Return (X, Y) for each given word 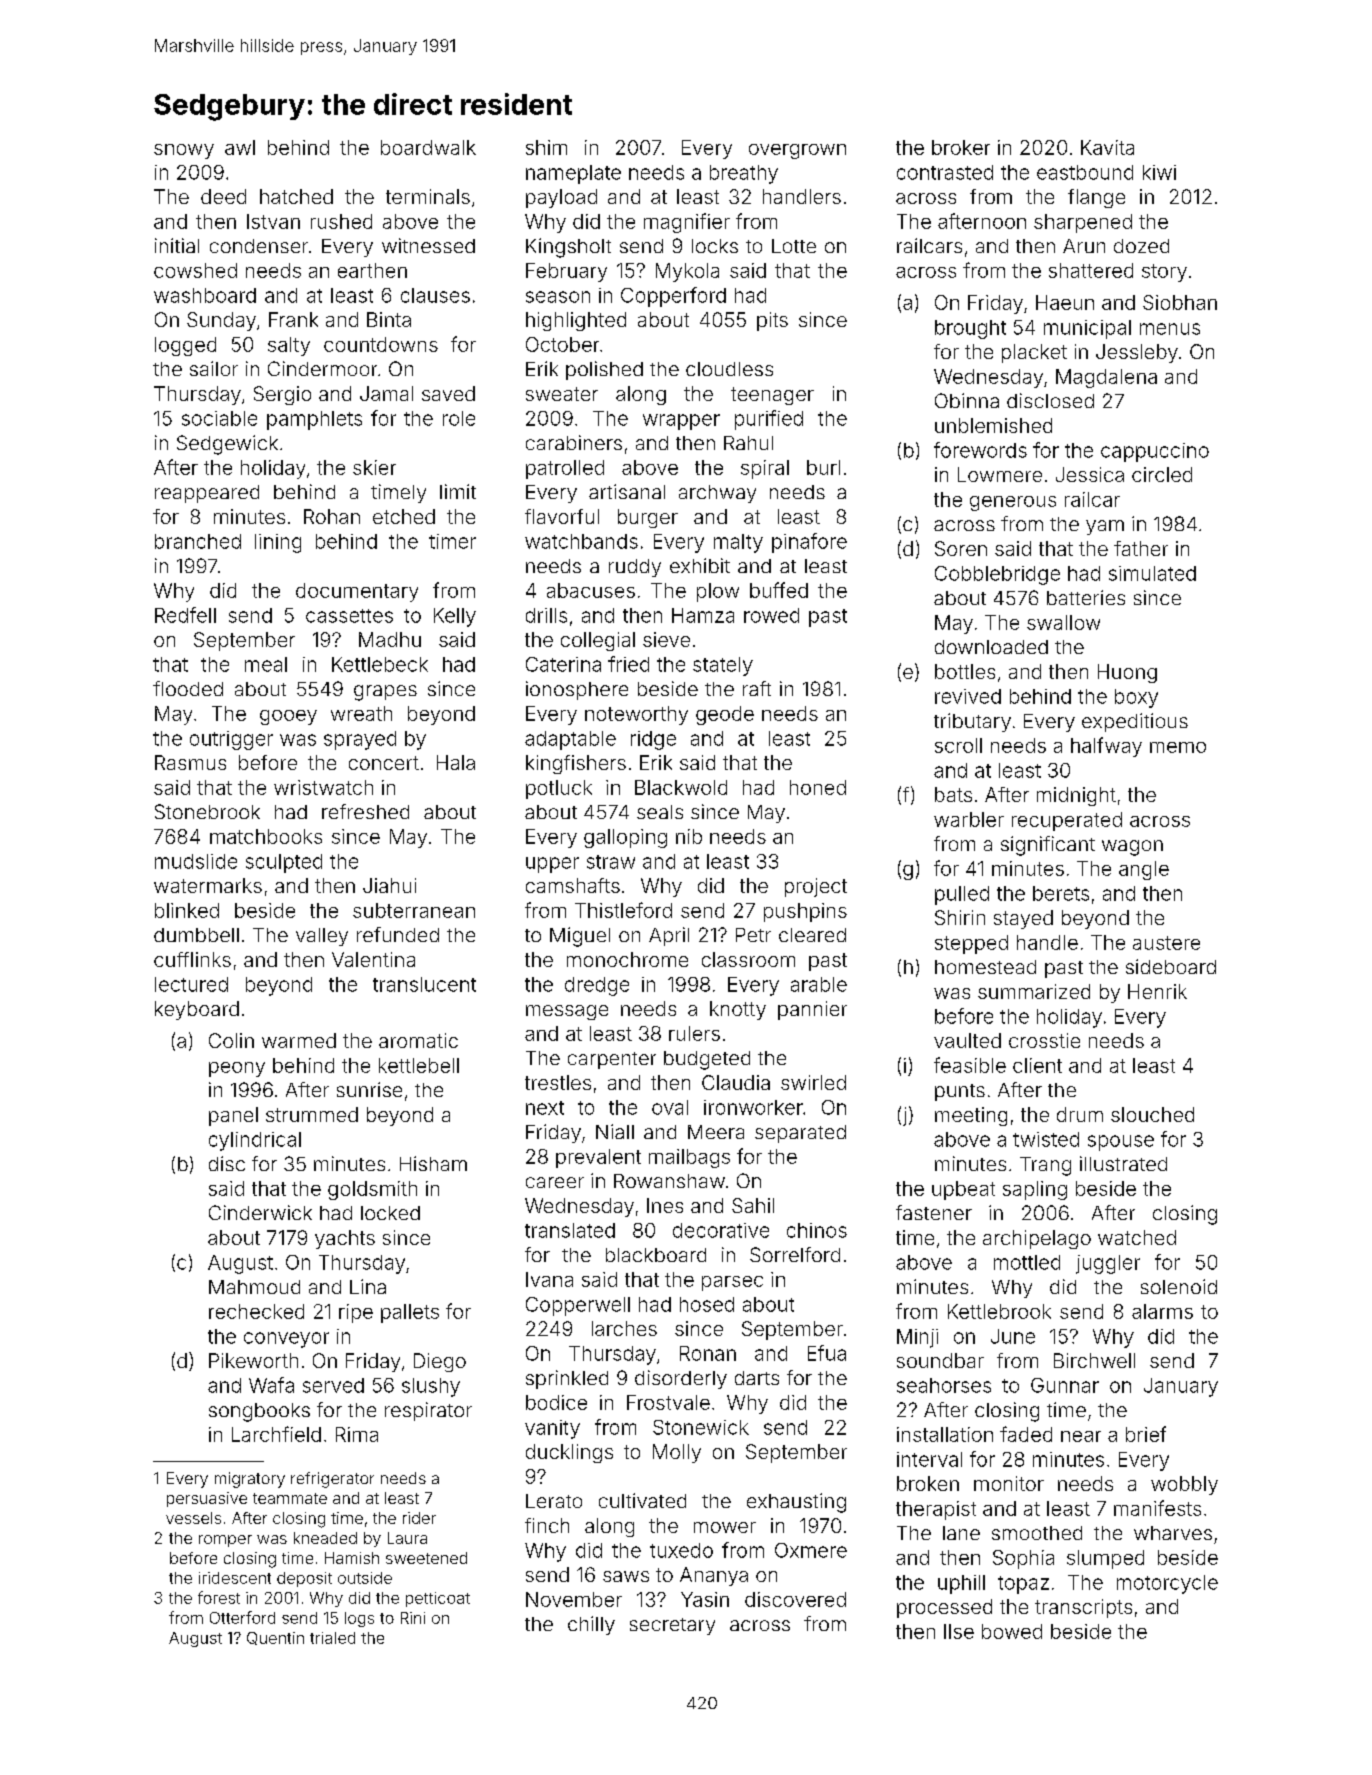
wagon (1132, 848)
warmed (299, 1040)
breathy (744, 174)
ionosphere (577, 690)
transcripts (1083, 1608)
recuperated (1067, 821)
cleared (812, 935)
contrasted (945, 172)
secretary (672, 1626)
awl (240, 147)
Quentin (275, 1638)
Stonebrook (207, 811)
